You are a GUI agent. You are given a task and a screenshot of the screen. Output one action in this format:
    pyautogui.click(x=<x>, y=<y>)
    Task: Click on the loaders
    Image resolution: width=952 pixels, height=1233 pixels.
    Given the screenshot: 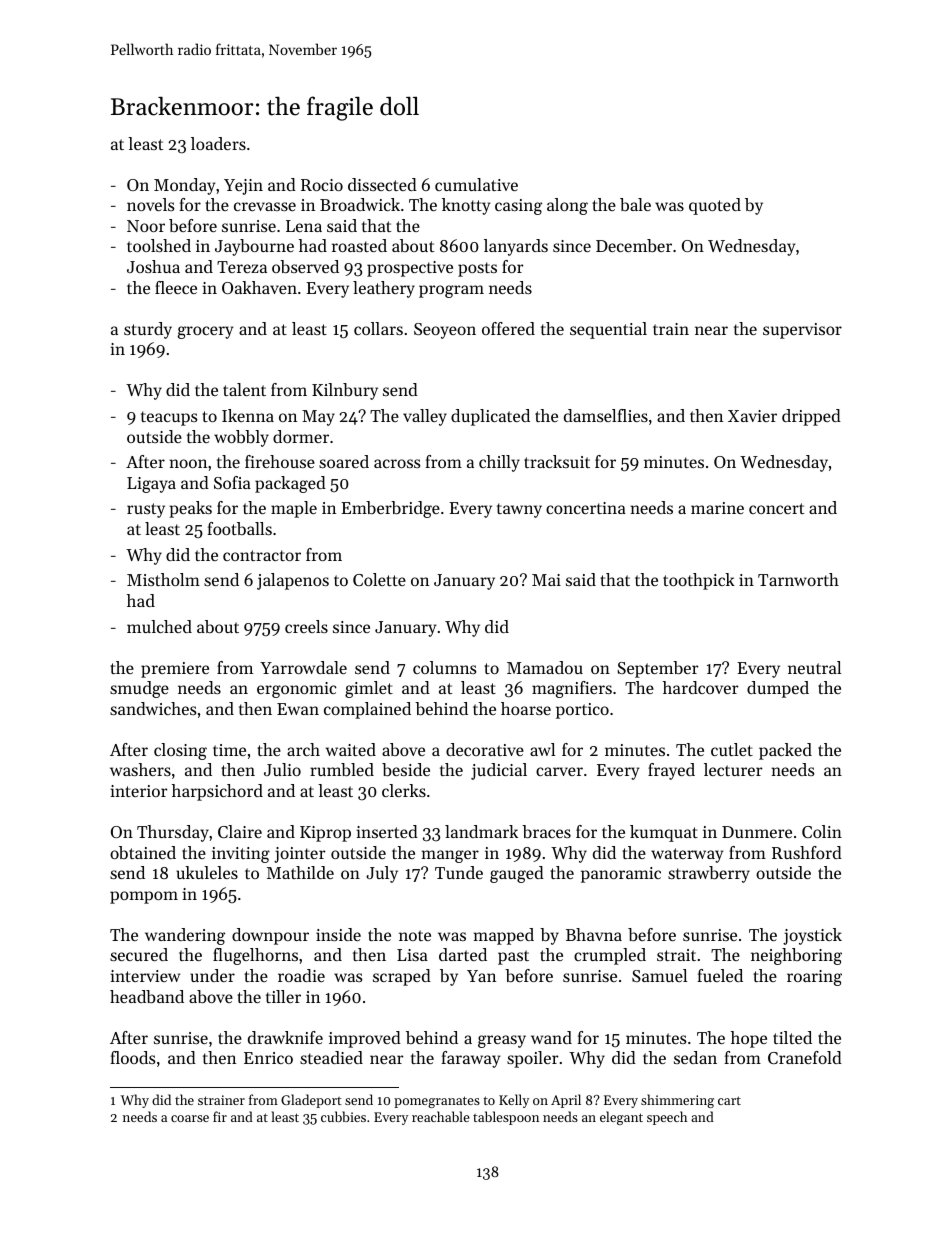 What is the action you would take?
    pyautogui.click(x=218, y=143)
